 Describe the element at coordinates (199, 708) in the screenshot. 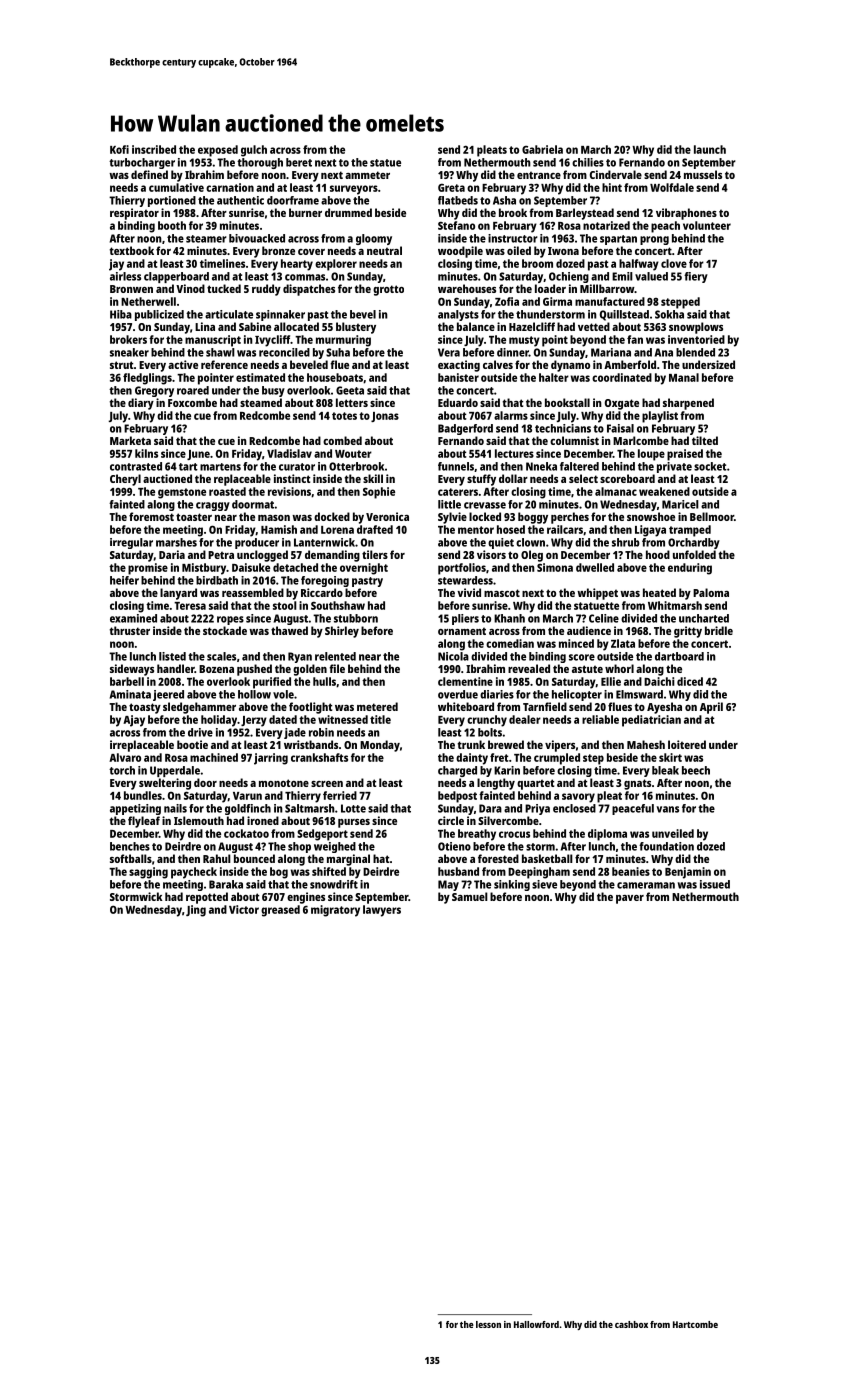

I see `sledgehammer` at that location.
